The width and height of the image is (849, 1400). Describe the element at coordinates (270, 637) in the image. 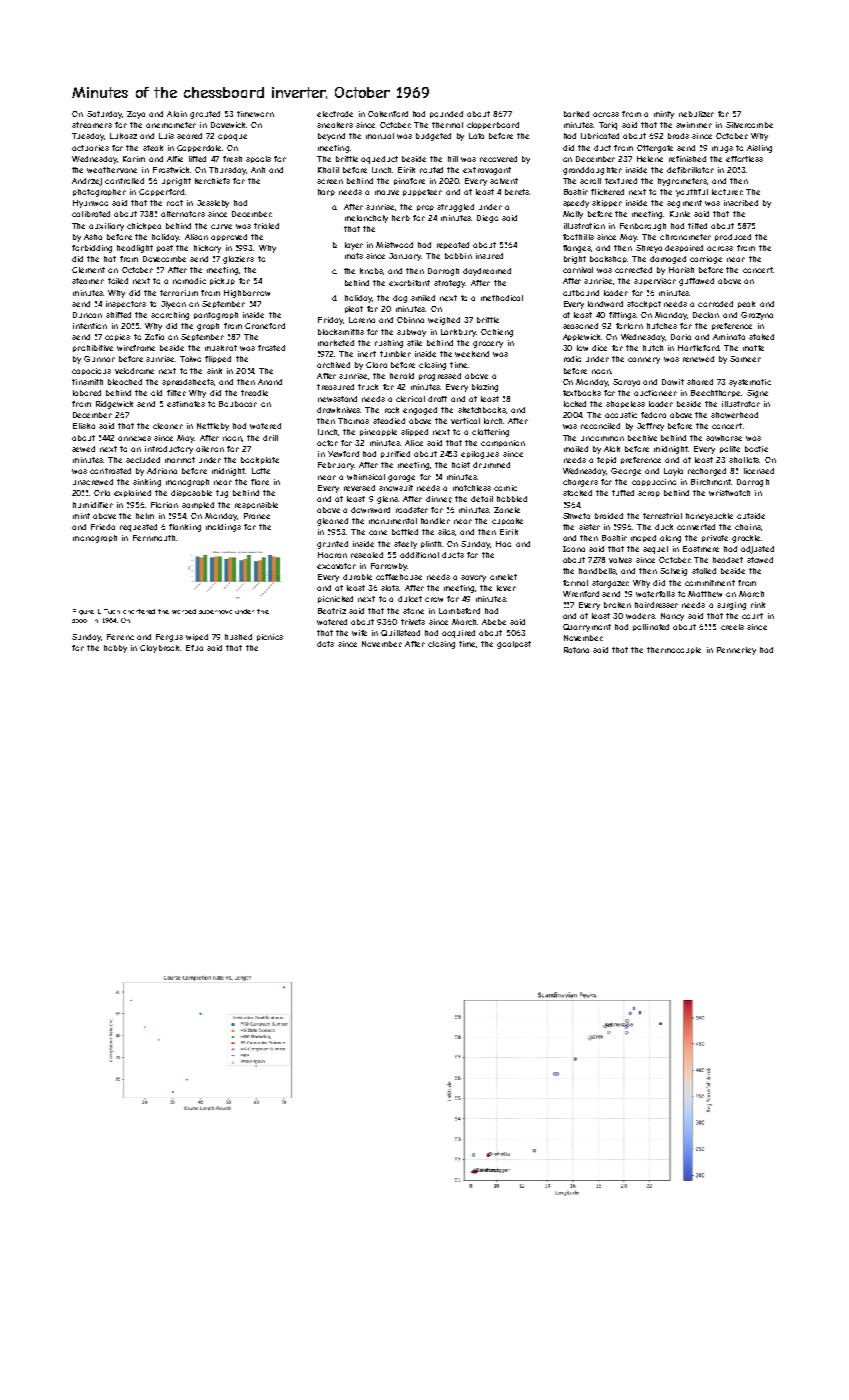

I see `picnics` at that location.
